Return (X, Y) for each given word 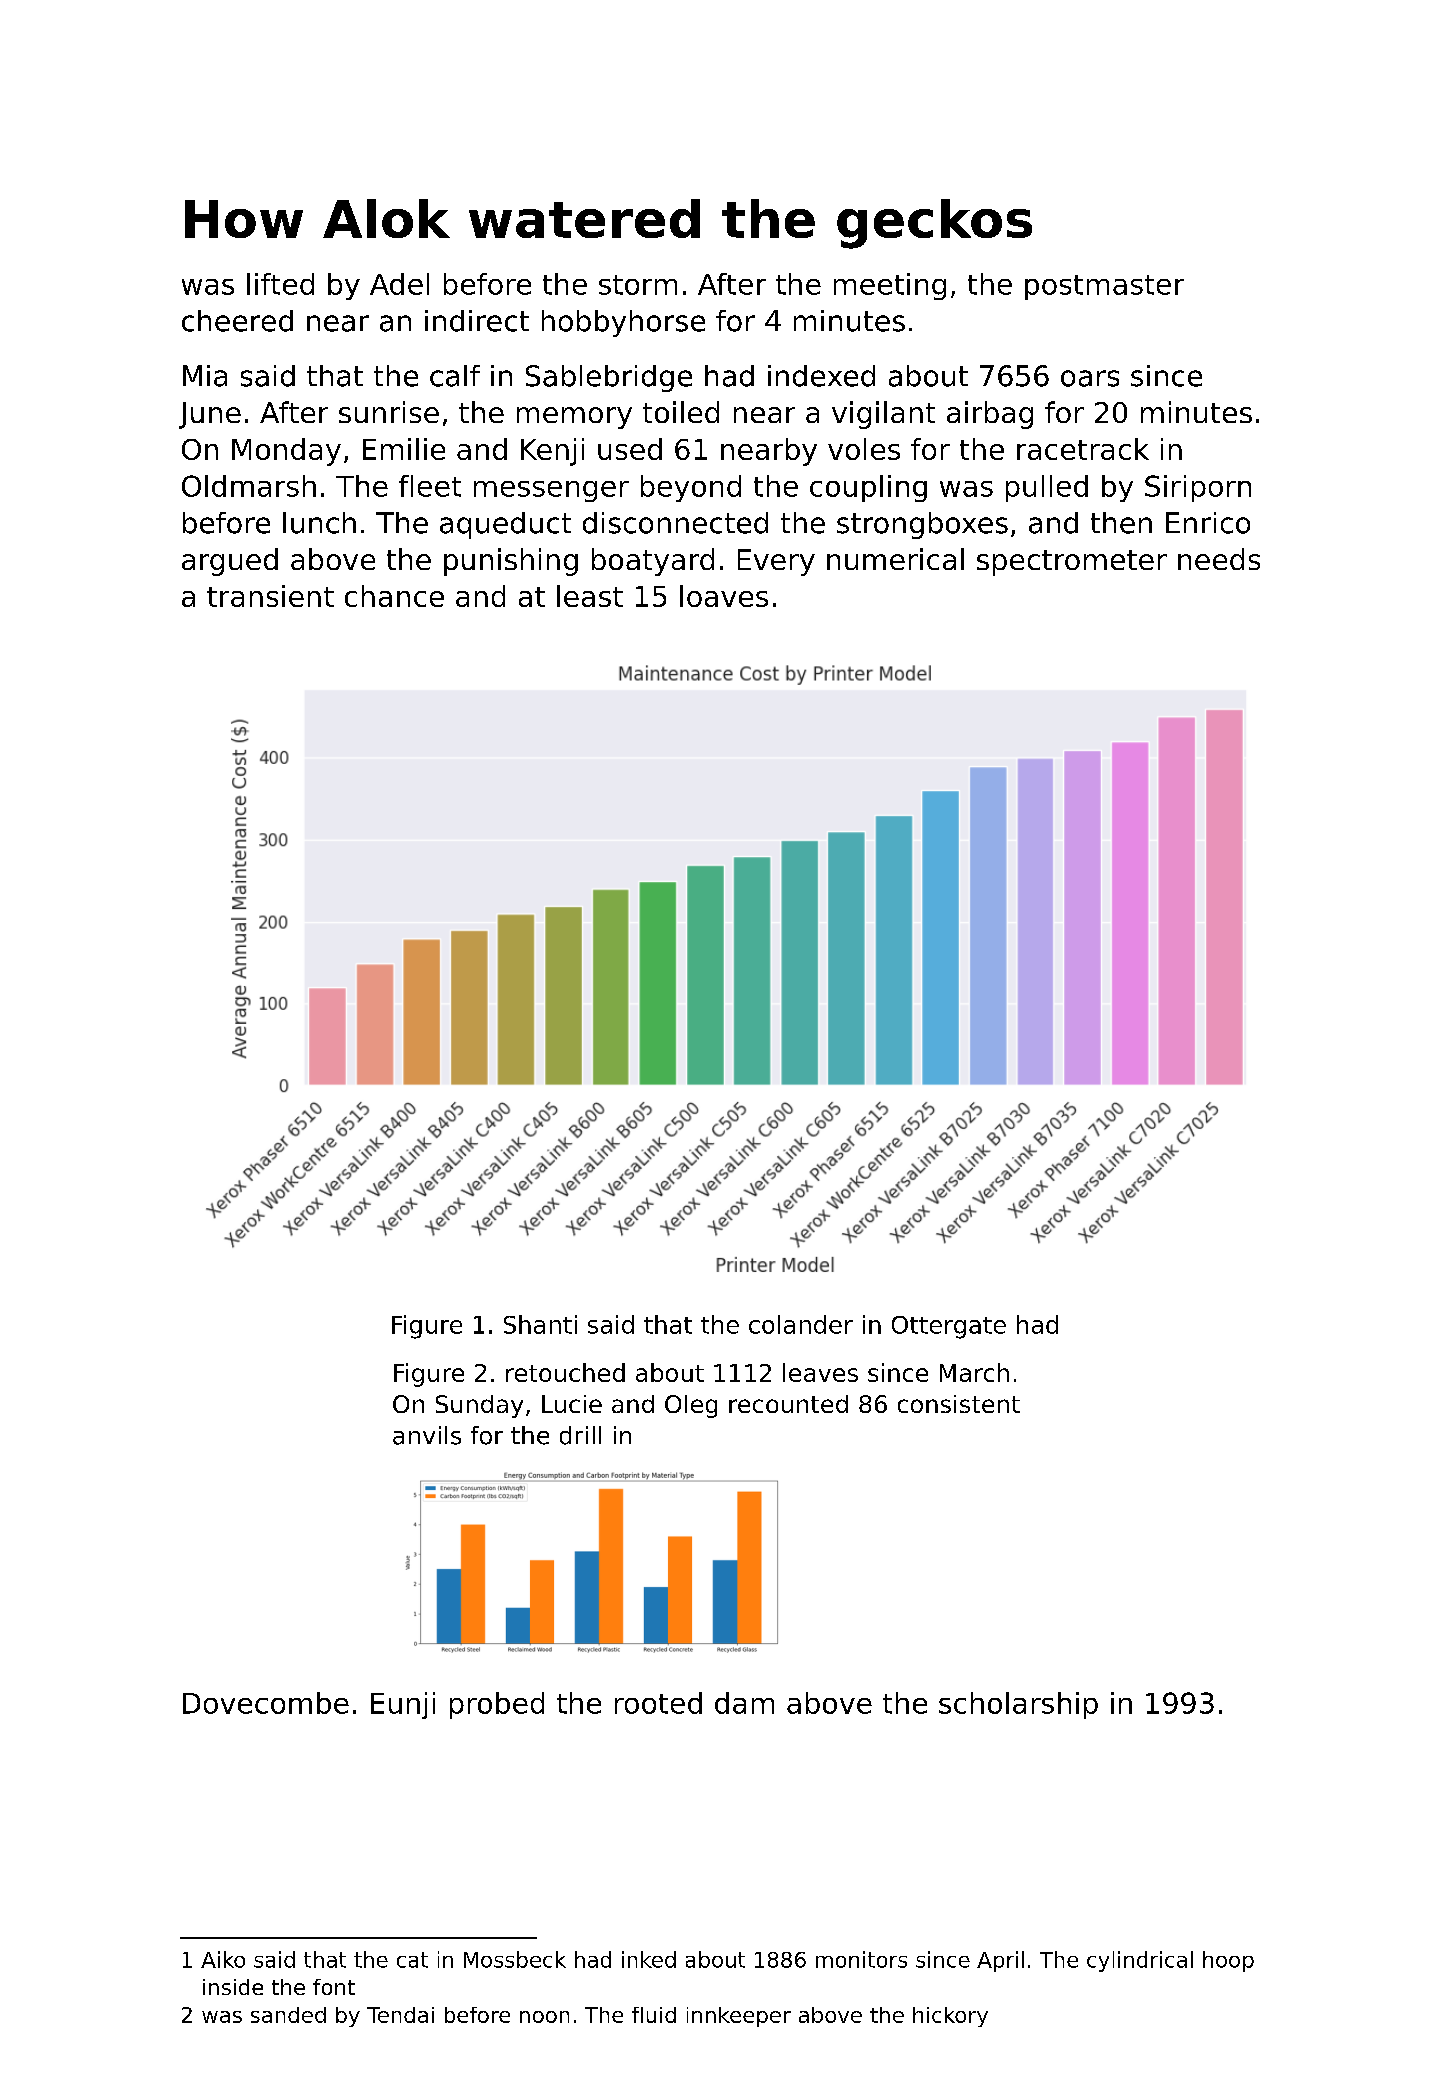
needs (1219, 559)
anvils (427, 1435)
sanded (288, 2015)
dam (744, 1703)
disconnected (675, 523)
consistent (959, 1404)
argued (230, 562)
